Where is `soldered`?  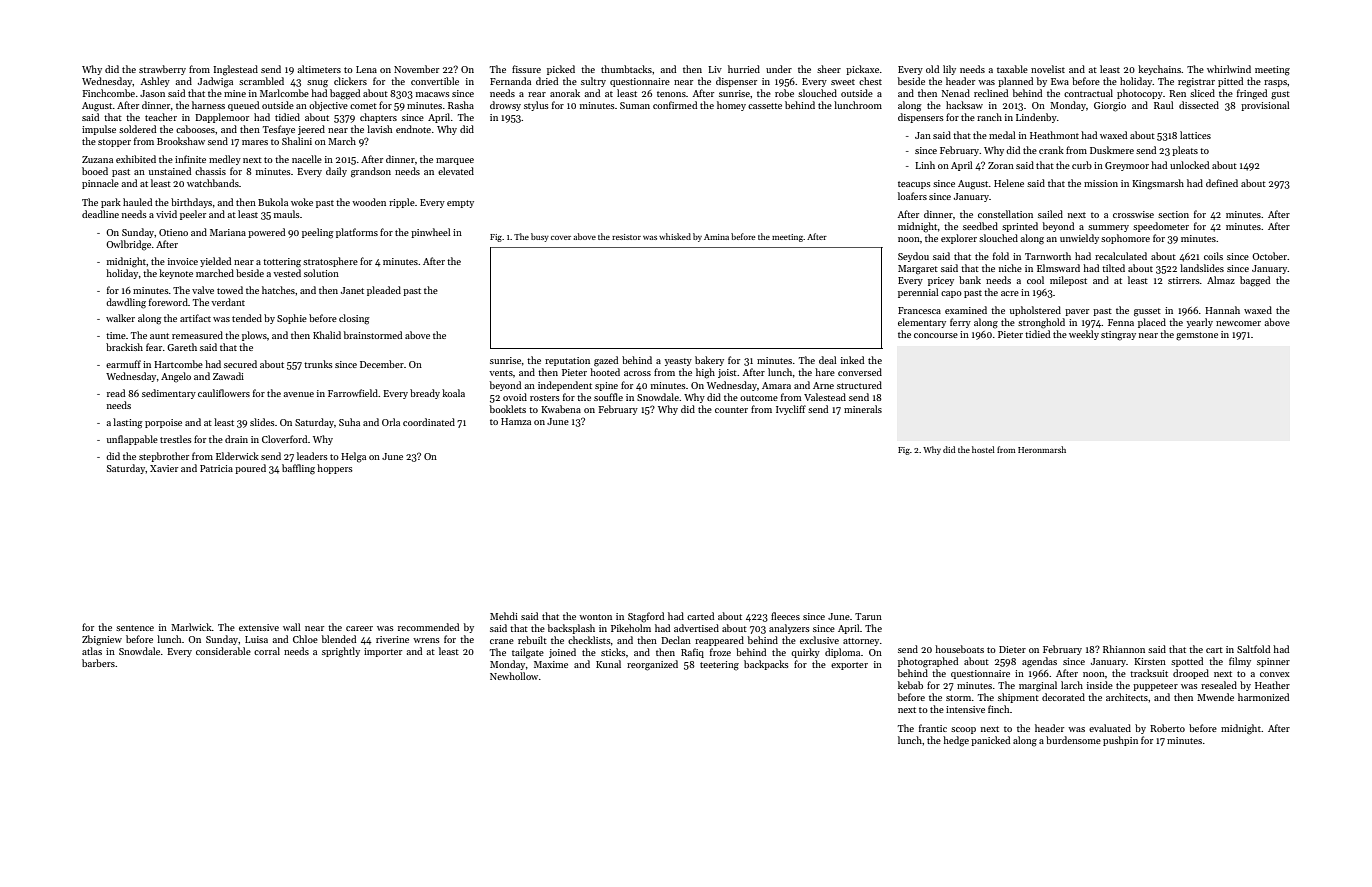 soldered is located at coordinates (137, 129).
